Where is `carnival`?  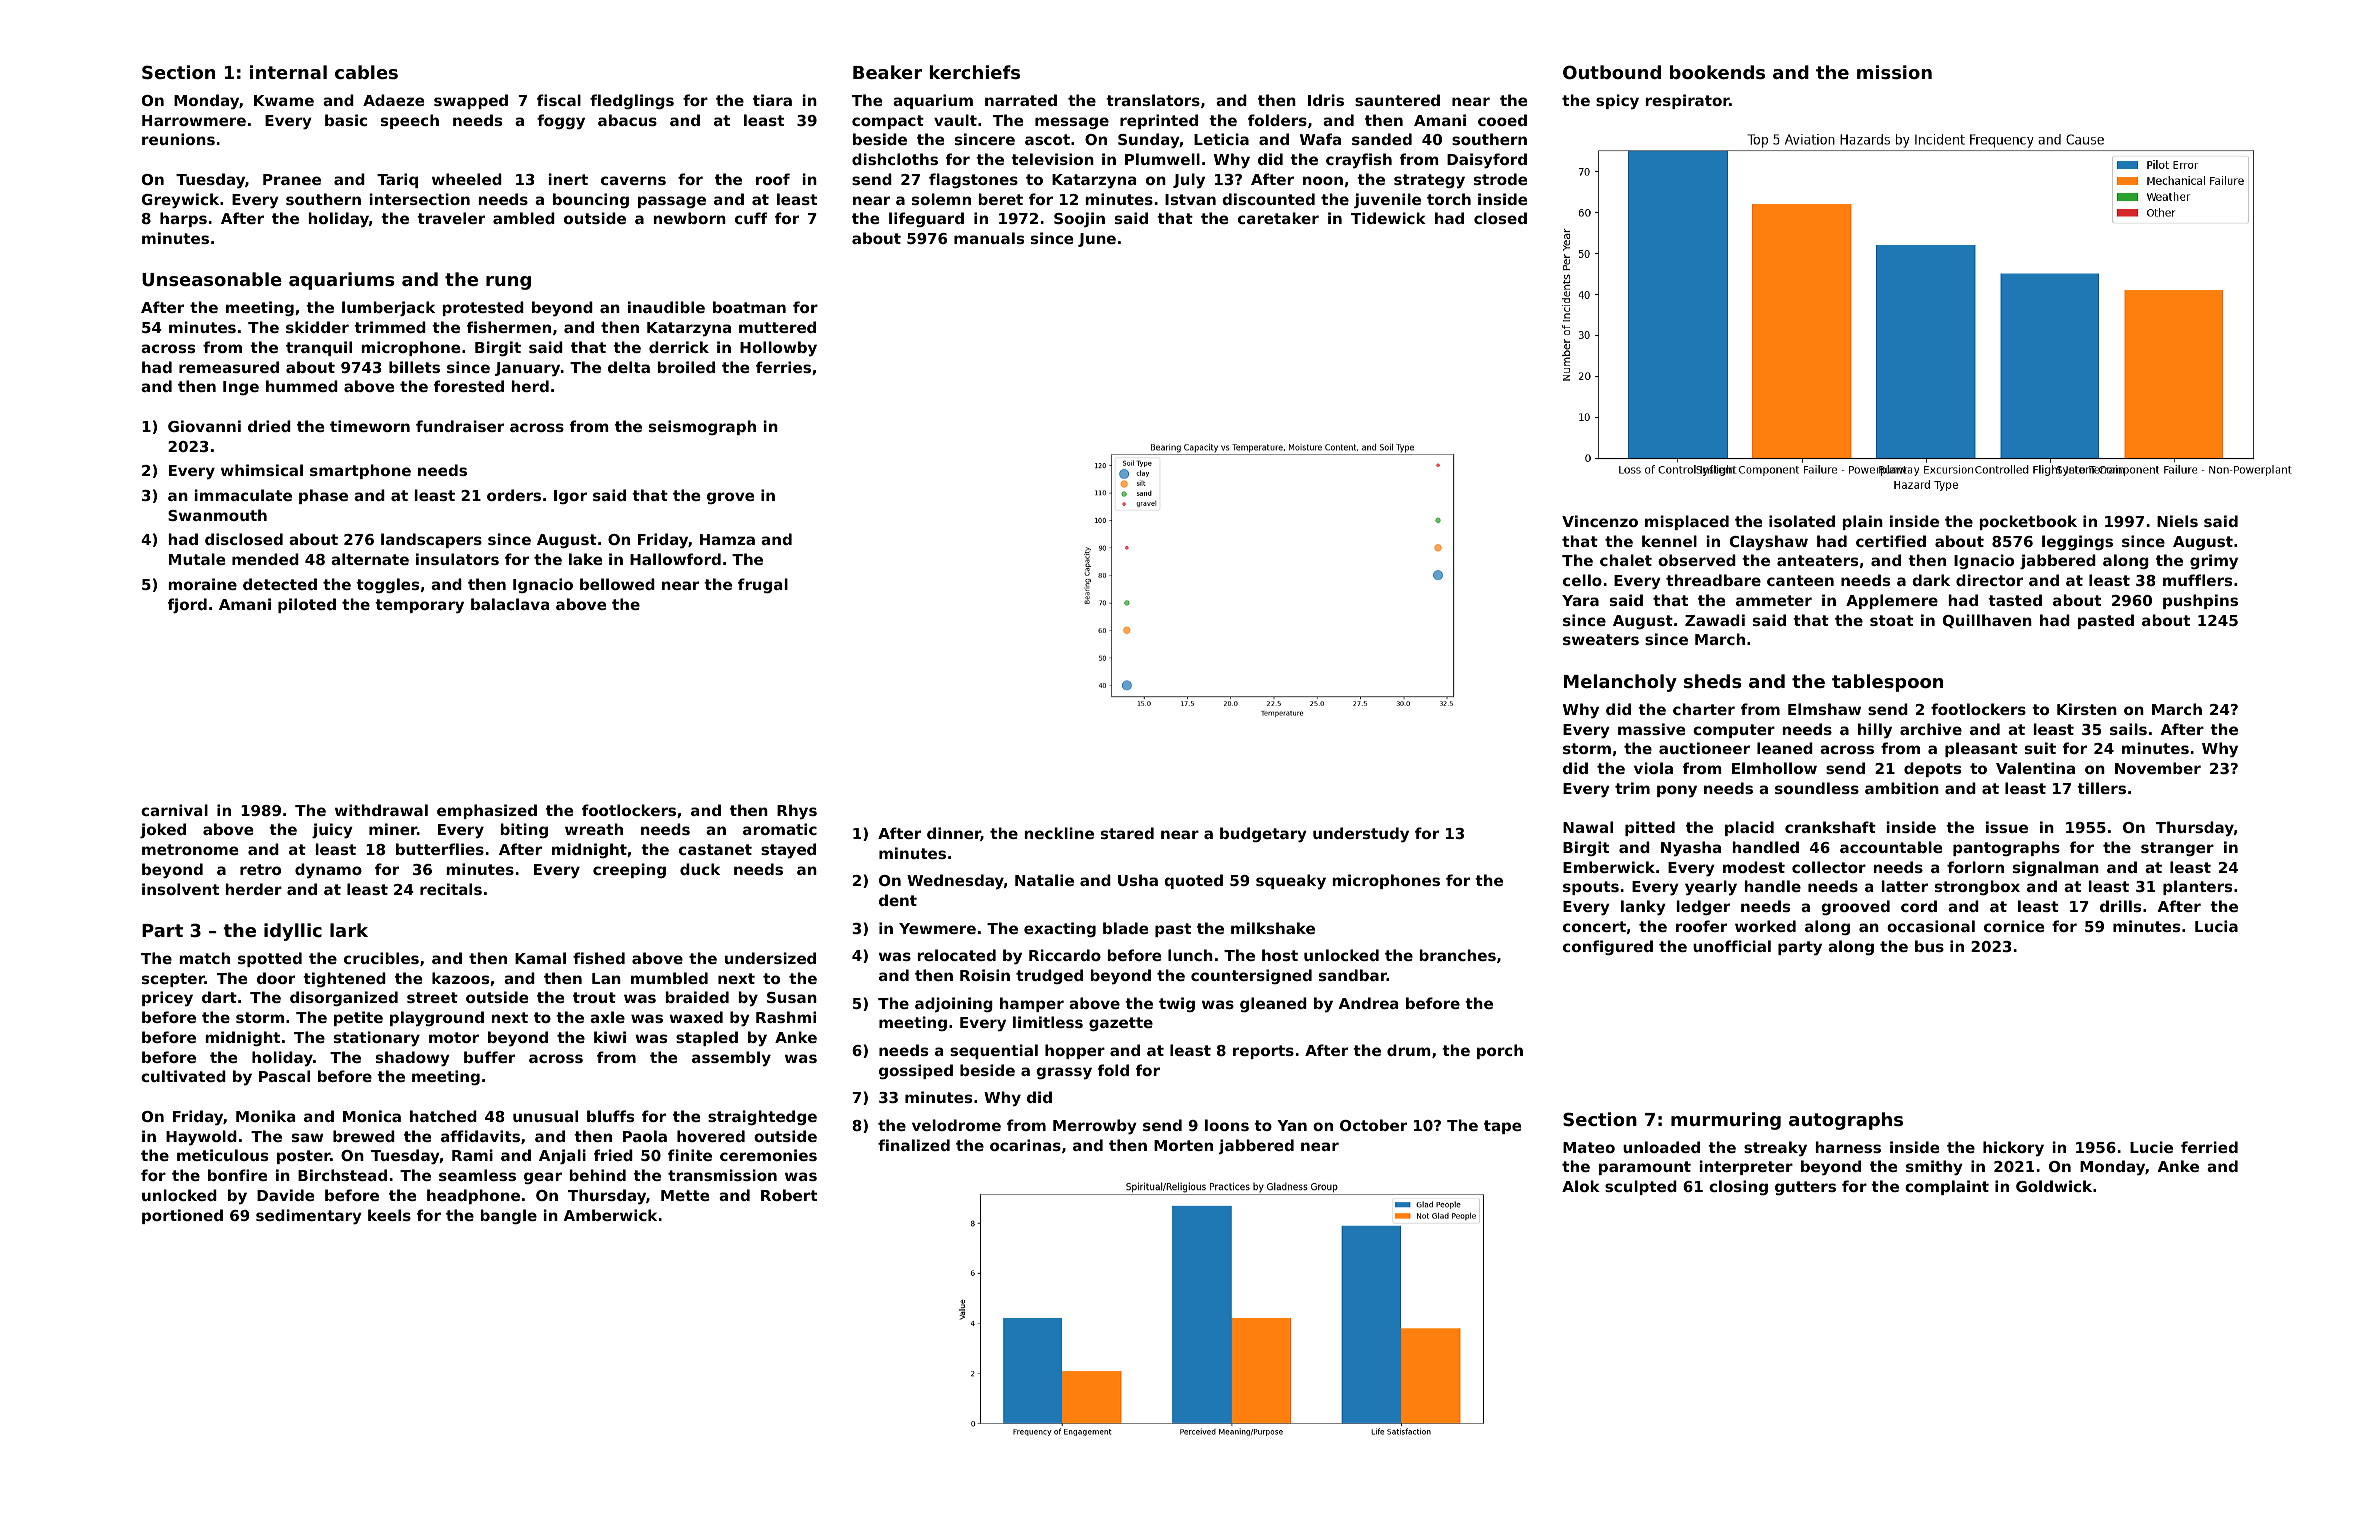 carnival is located at coordinates (174, 810).
